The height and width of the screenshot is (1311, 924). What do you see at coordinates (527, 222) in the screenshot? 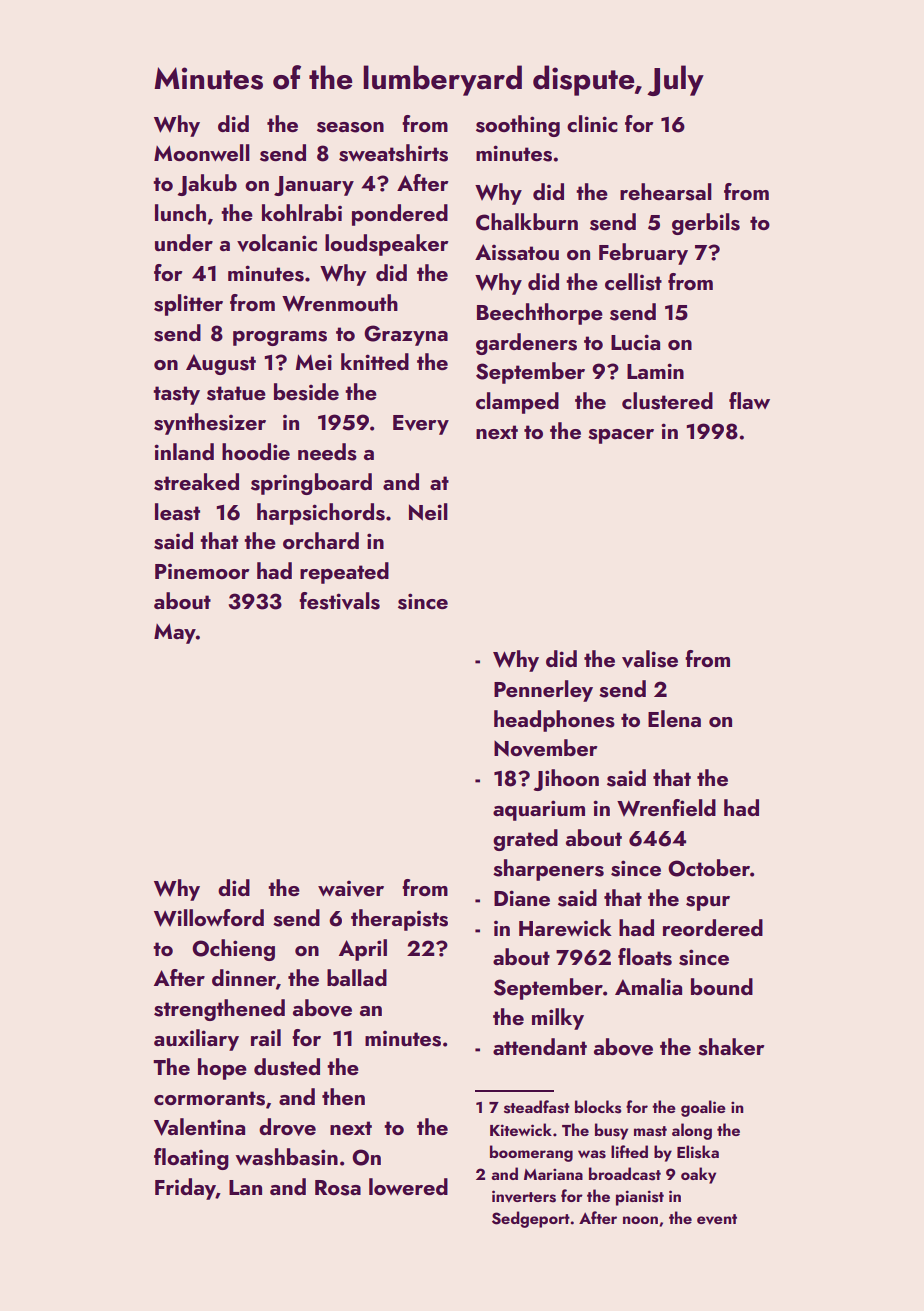
I see `Chalkburn` at bounding box center [527, 222].
